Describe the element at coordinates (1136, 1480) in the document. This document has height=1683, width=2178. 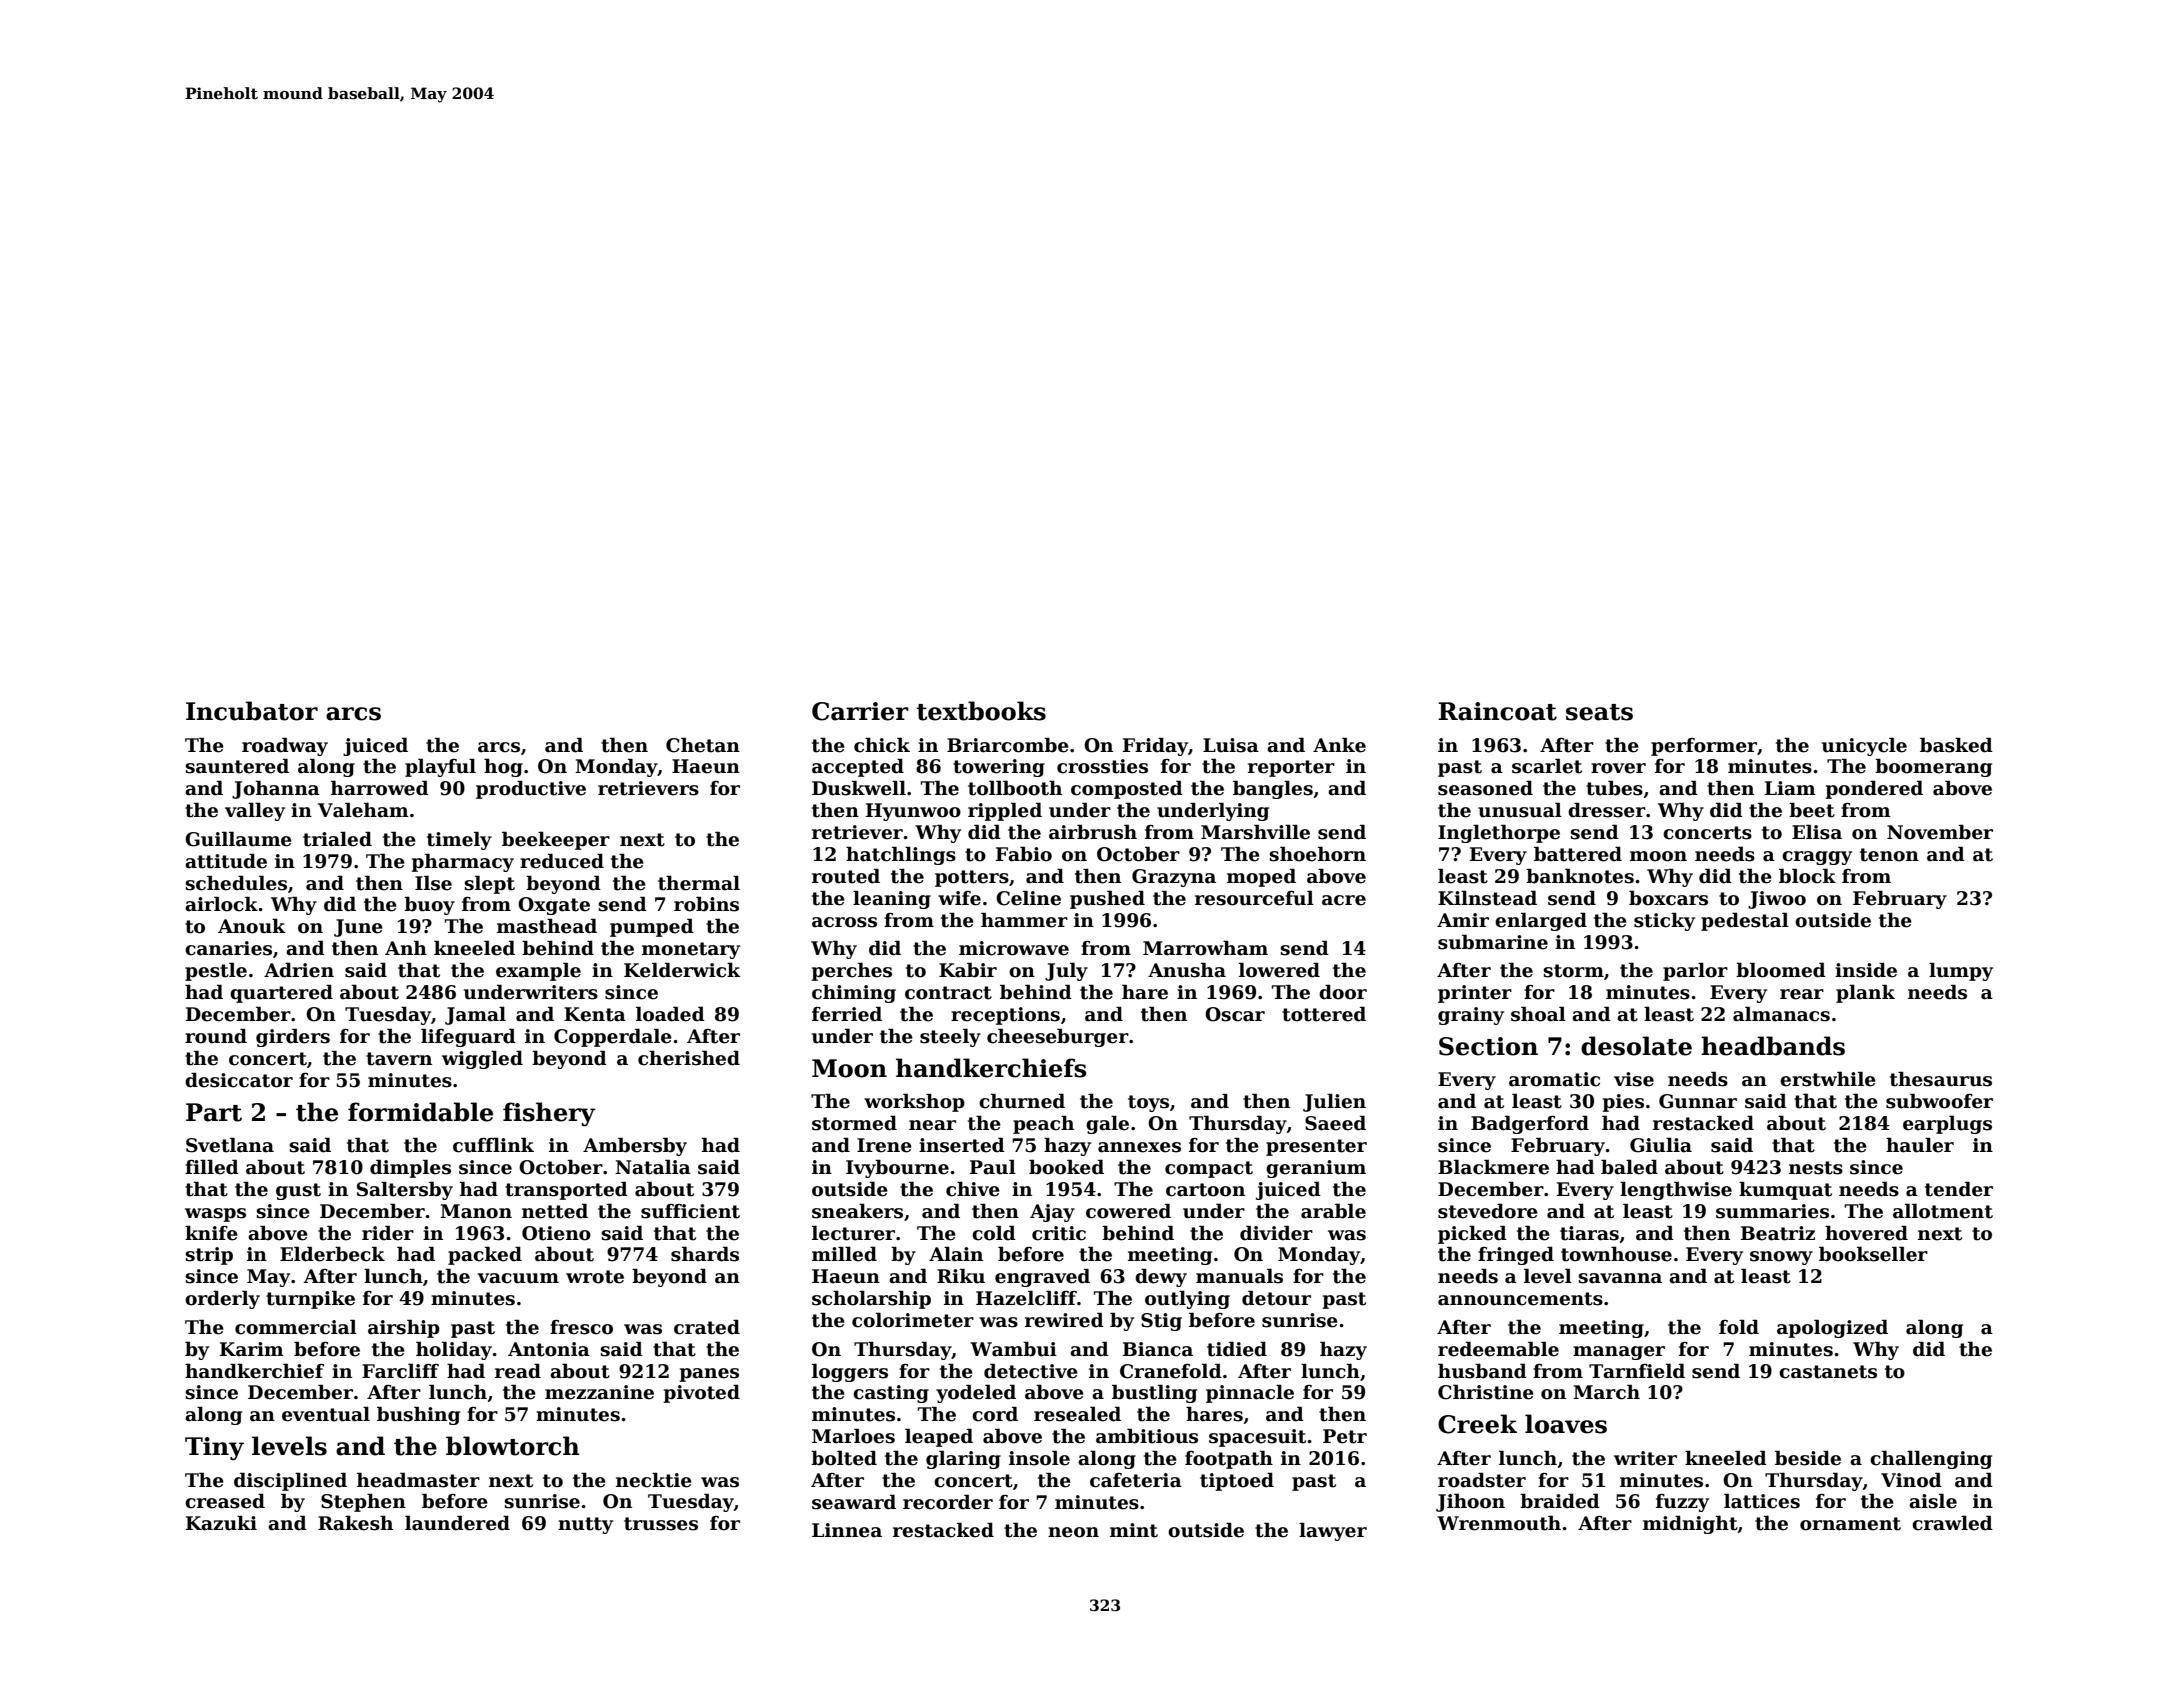
I see `cafeteria` at that location.
